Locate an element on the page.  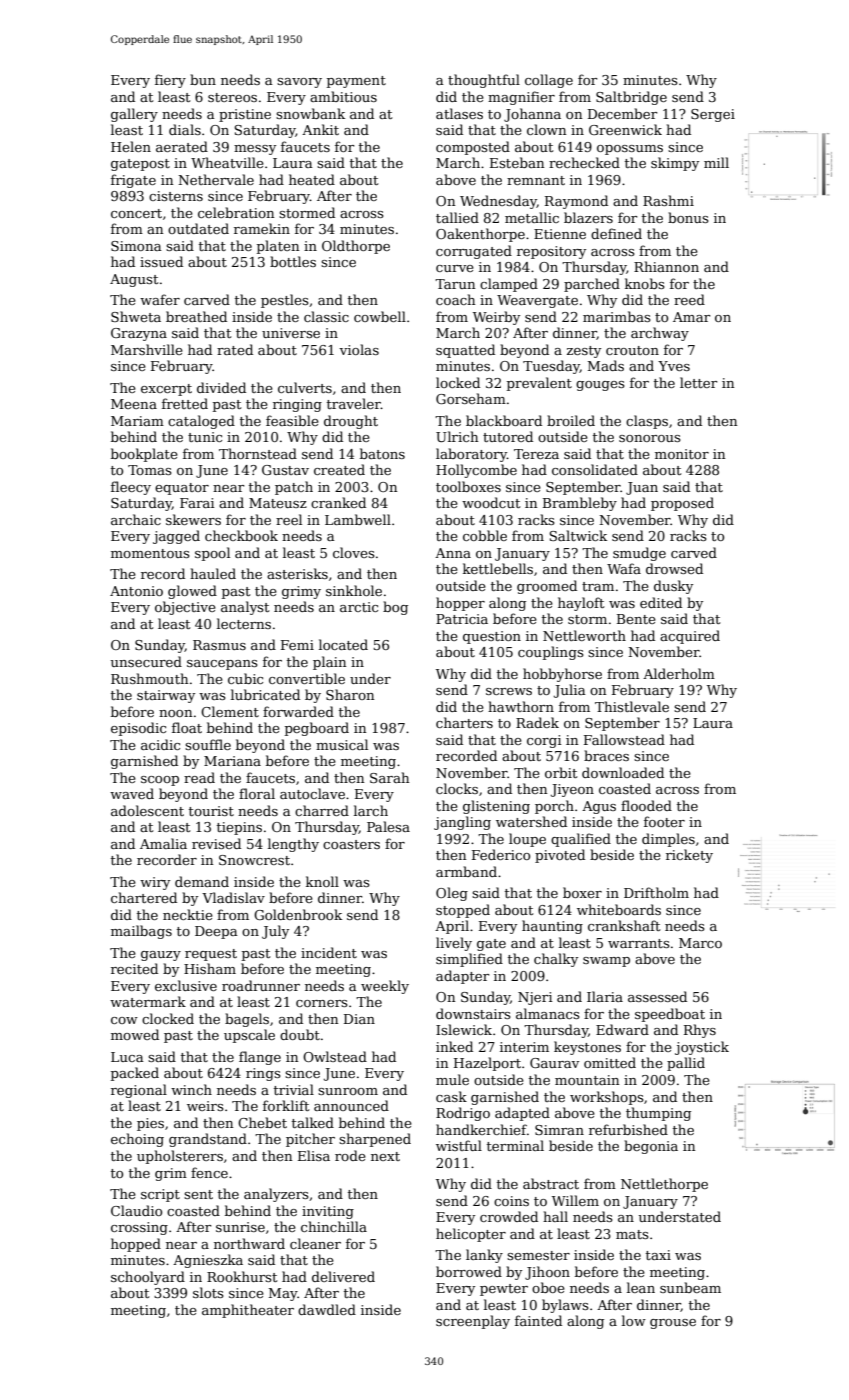
Sergei is located at coordinates (713, 115).
